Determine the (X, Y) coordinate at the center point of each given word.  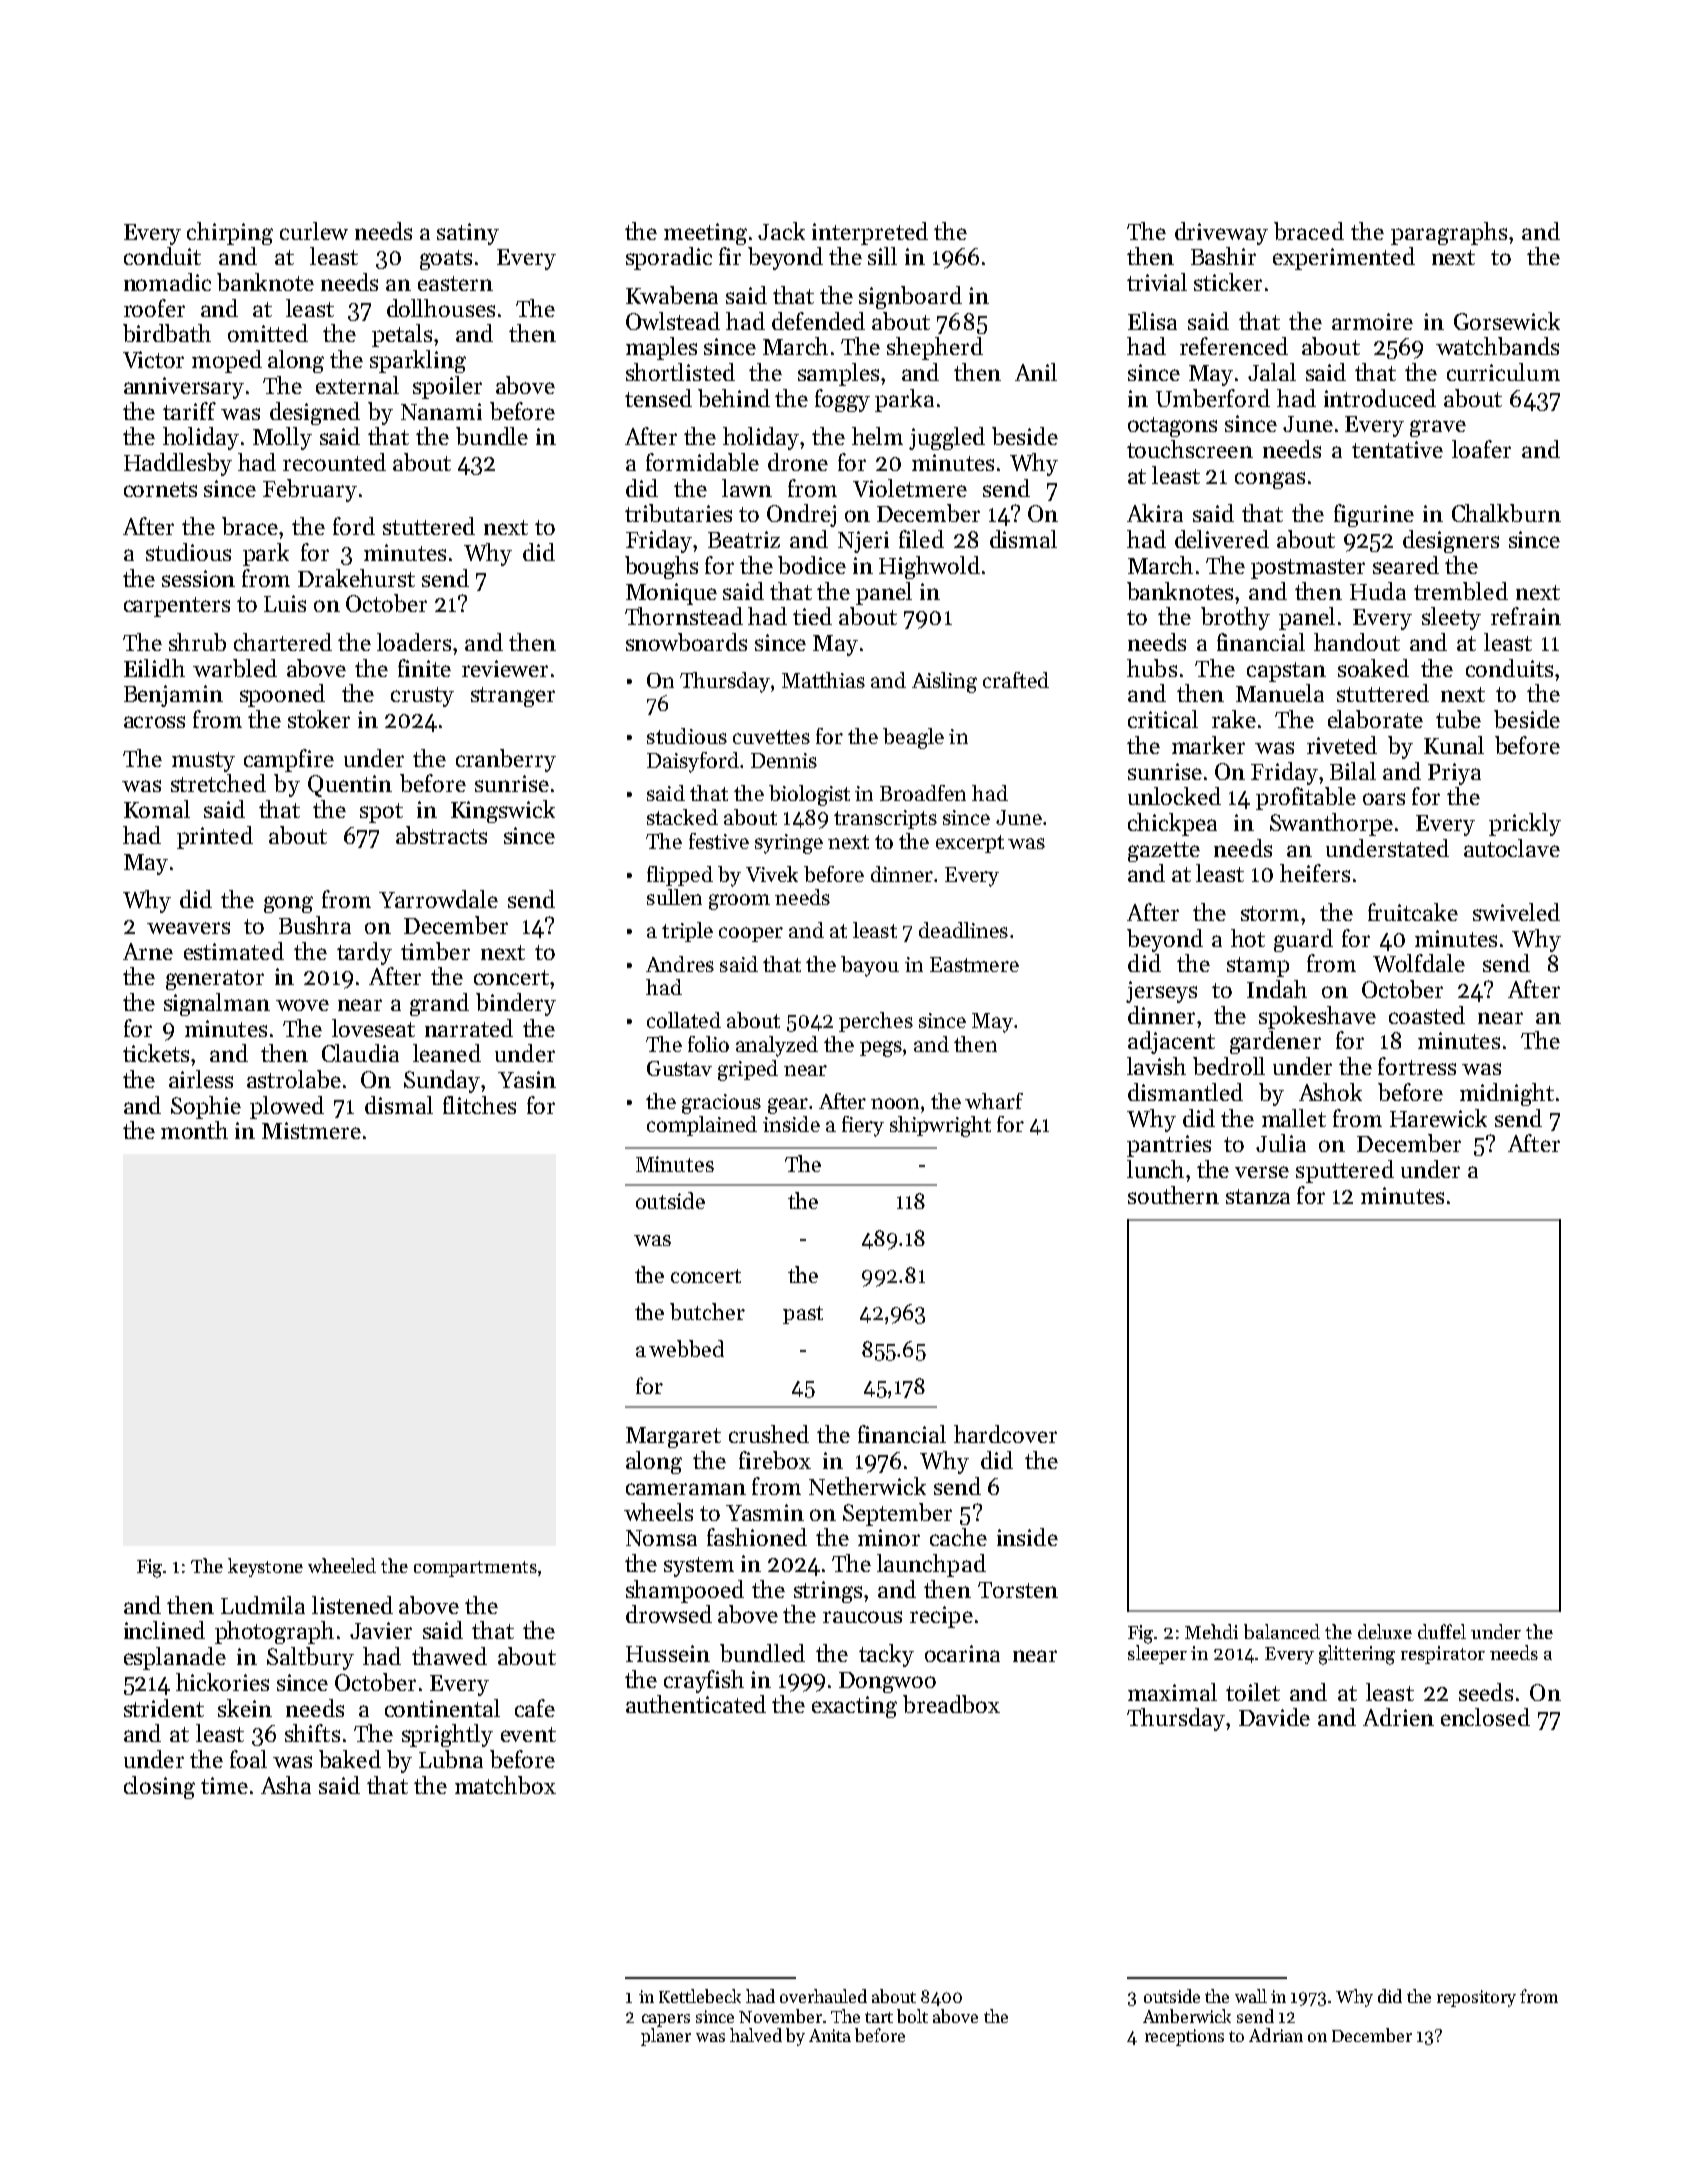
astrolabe (294, 1079)
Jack (781, 231)
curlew (314, 231)
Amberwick (1187, 2016)
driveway (1221, 233)
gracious (721, 1104)
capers (666, 2020)
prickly (1525, 824)
